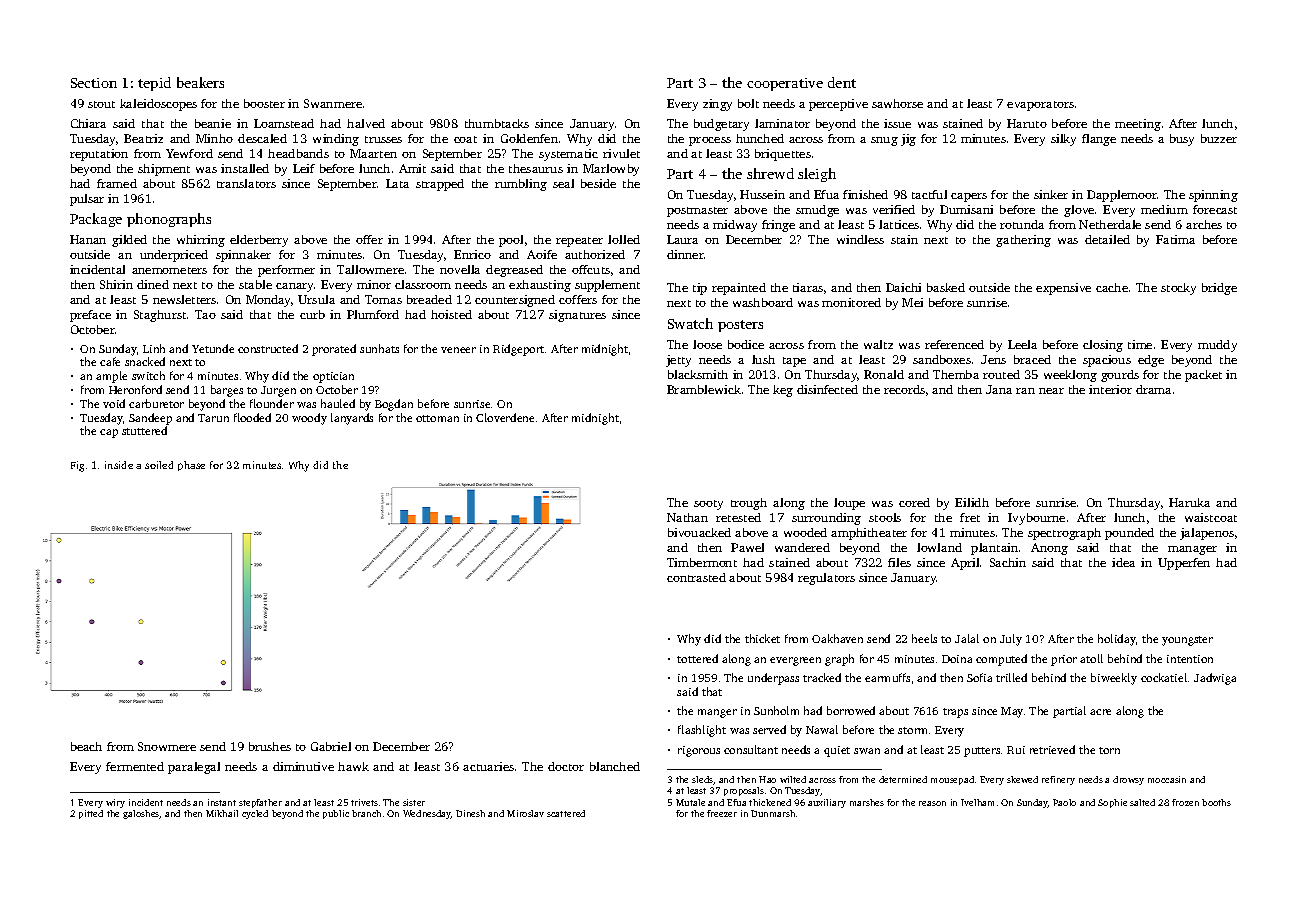  Describe the element at coordinates (773, 813) in the screenshot. I see `Dunmarsh` at that location.
